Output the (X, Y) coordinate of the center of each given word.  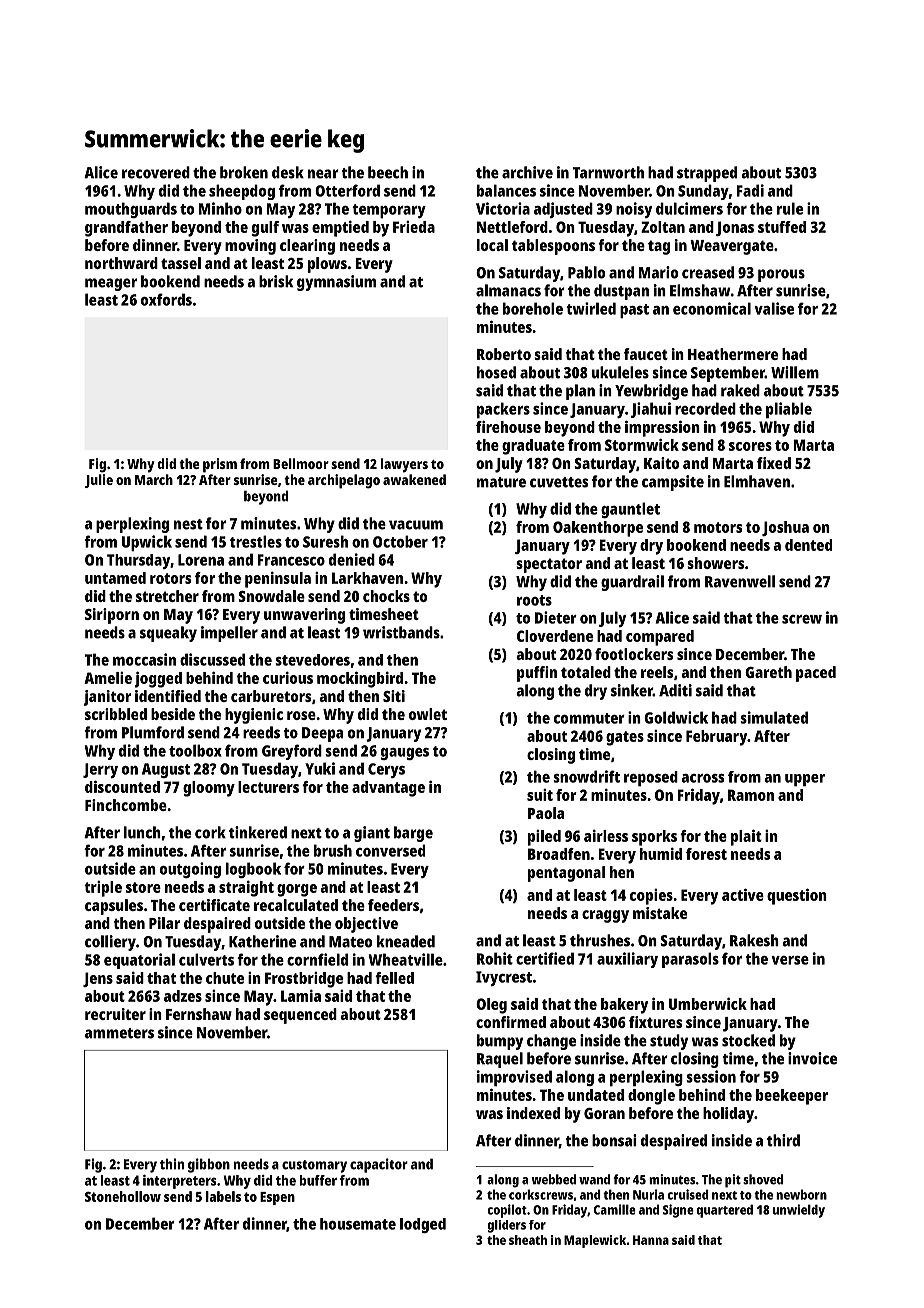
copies (651, 897)
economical (712, 308)
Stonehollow (123, 1196)
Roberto (504, 354)
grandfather (126, 229)
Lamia (301, 996)
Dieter (556, 617)
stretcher (167, 596)
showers (715, 563)
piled (544, 838)
